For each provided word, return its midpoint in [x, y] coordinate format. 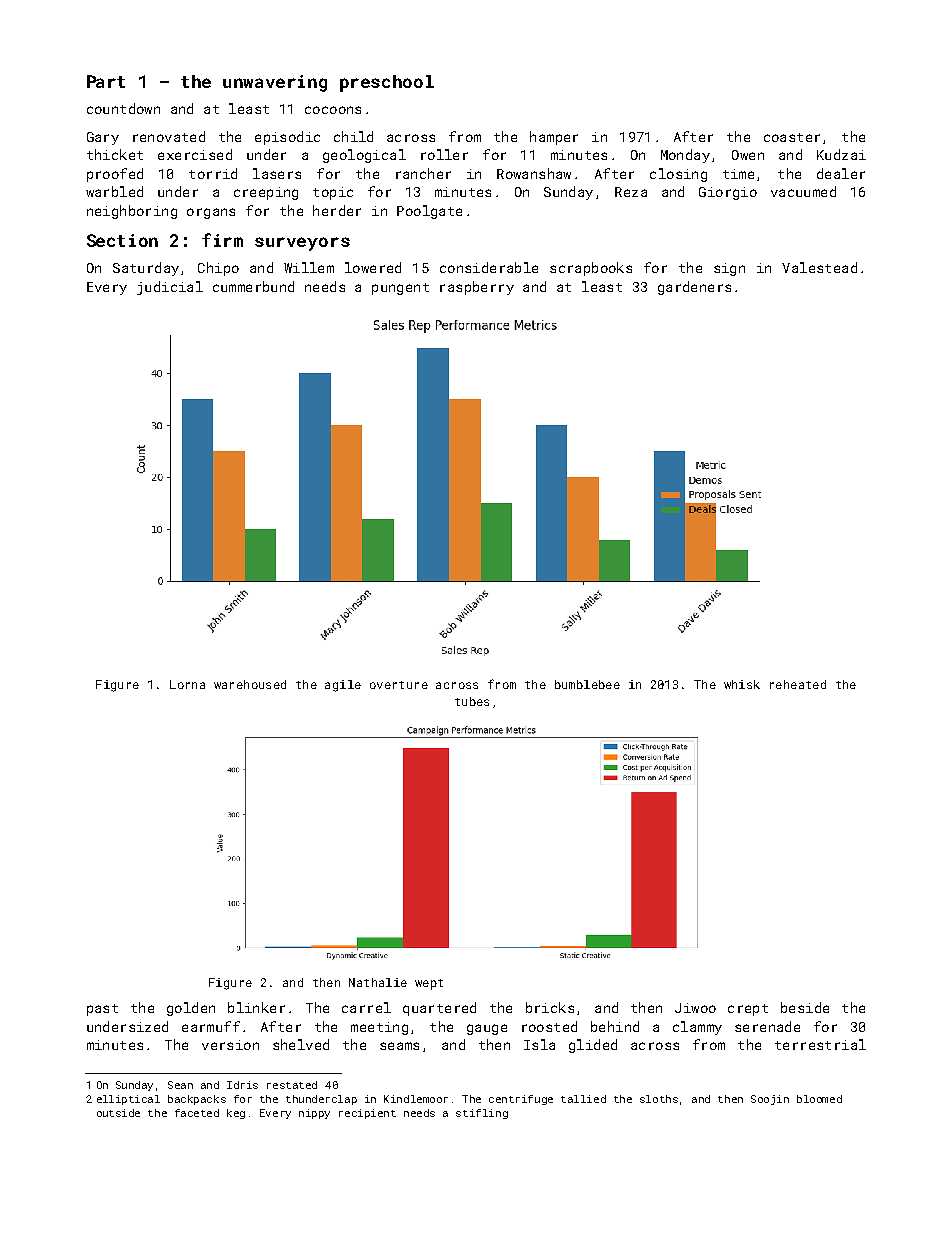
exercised [195, 154]
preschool [387, 83]
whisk [742, 684]
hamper [554, 138]
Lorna [187, 684]
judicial [170, 288]
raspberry [477, 288]
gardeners [694, 288]
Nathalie [378, 982]
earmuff [211, 1026]
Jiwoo [695, 1008]
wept [429, 984]
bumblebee [587, 684]
